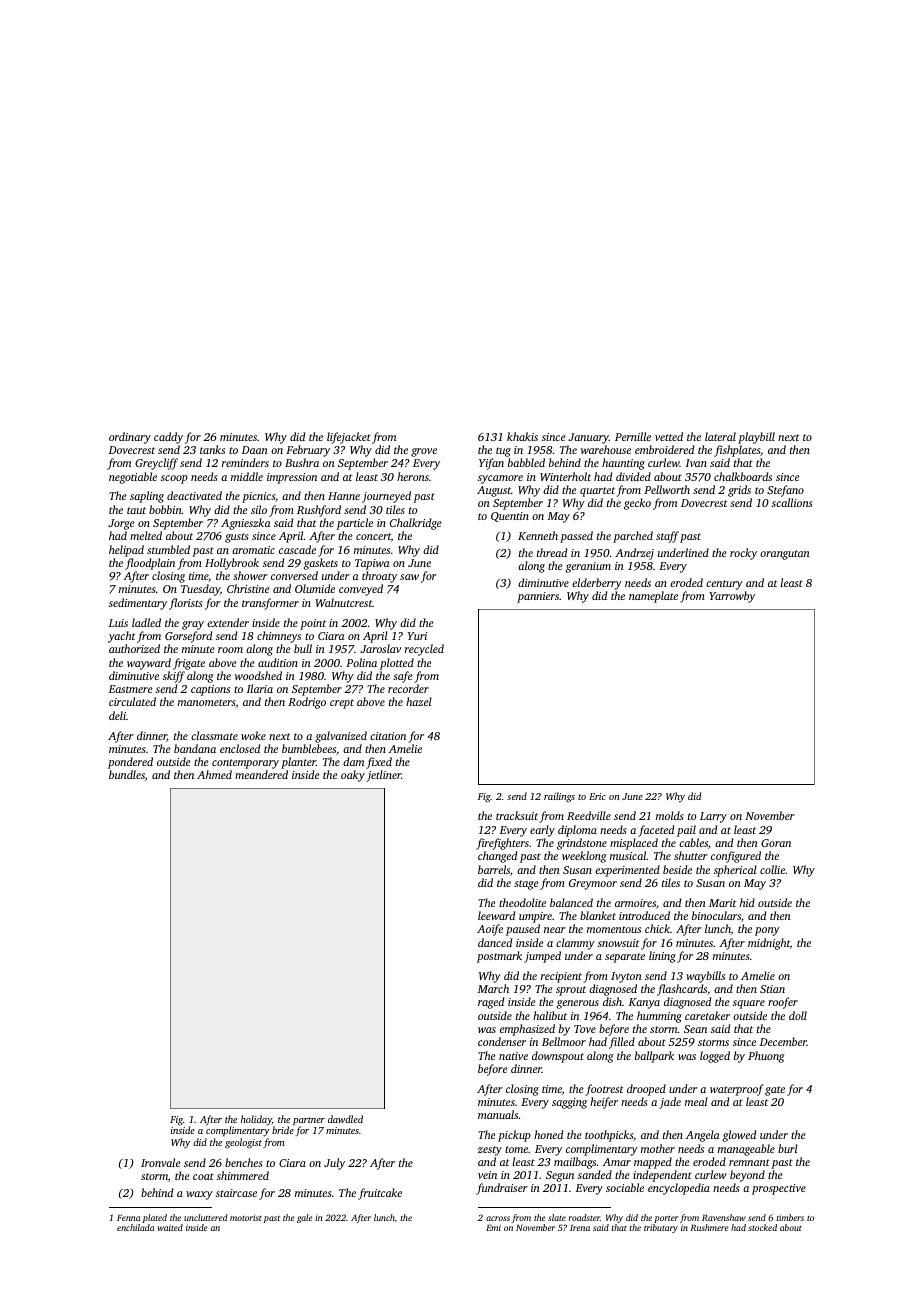  What do you see at coordinates (517, 815) in the screenshot?
I see `tracksuit` at bounding box center [517, 815].
